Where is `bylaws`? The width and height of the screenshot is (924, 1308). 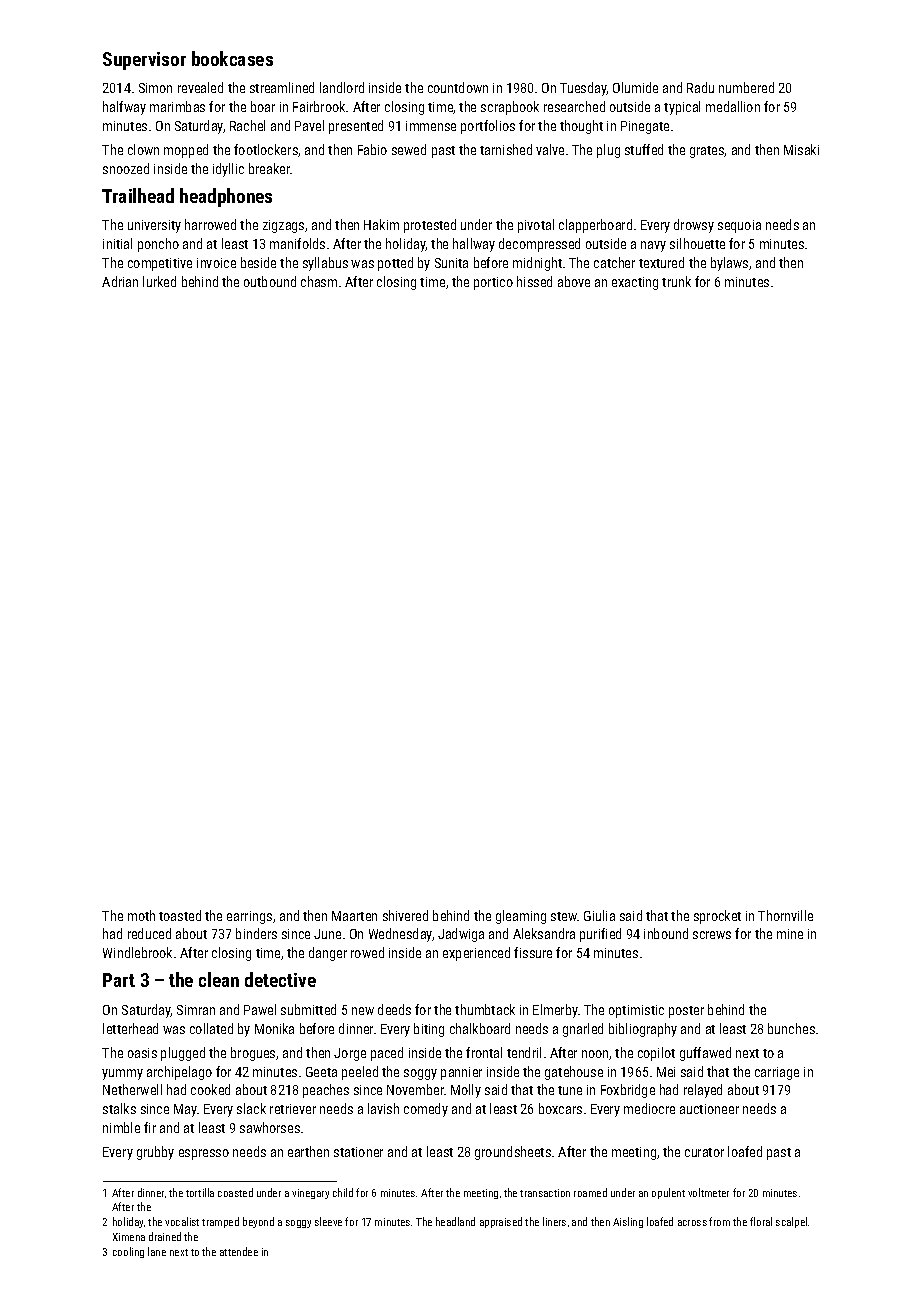 bylaws is located at coordinates (729, 264).
